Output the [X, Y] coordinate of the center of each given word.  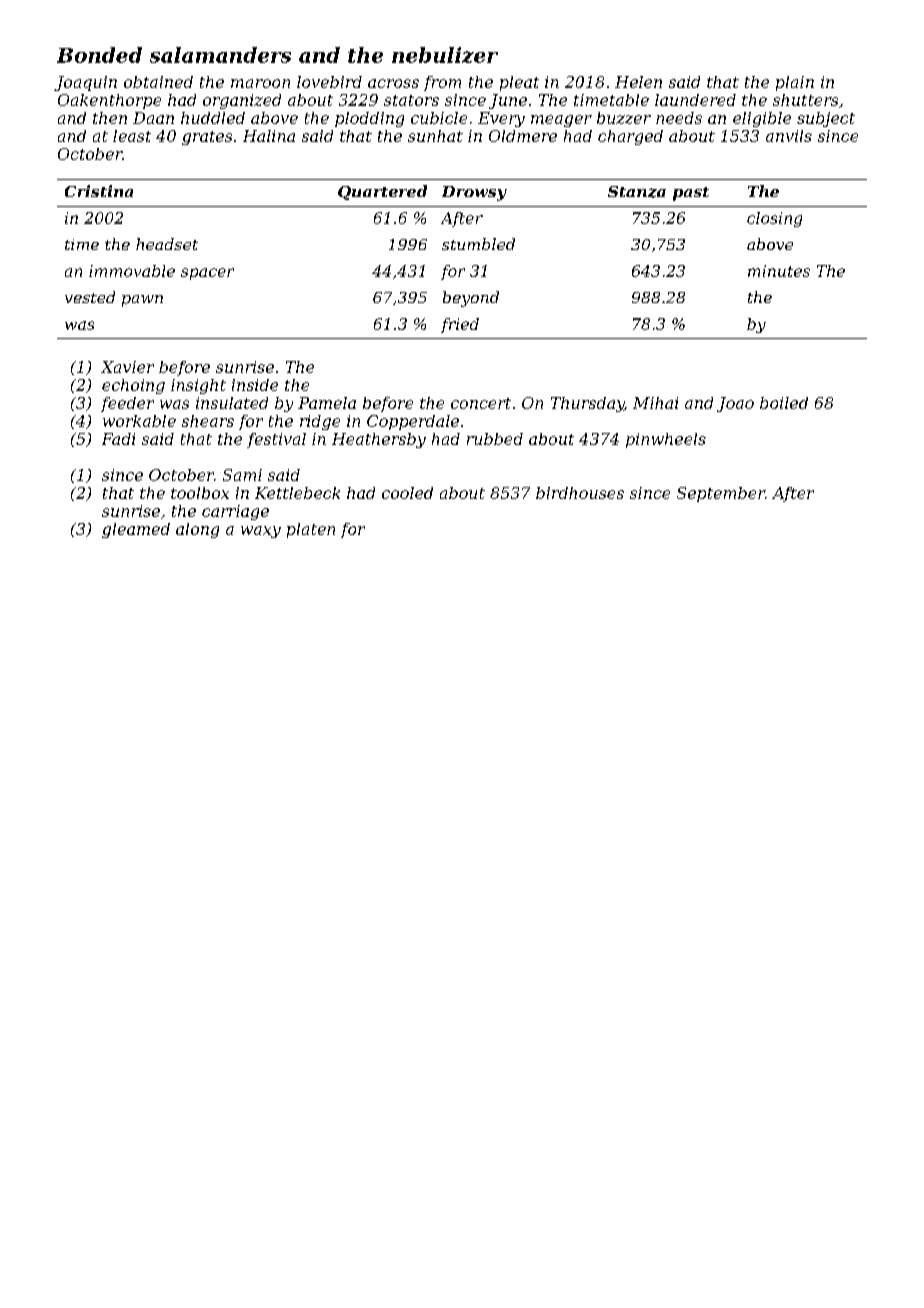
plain [795, 83]
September [721, 494]
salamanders [220, 55]
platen [311, 530]
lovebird [329, 82]
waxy [261, 532]
